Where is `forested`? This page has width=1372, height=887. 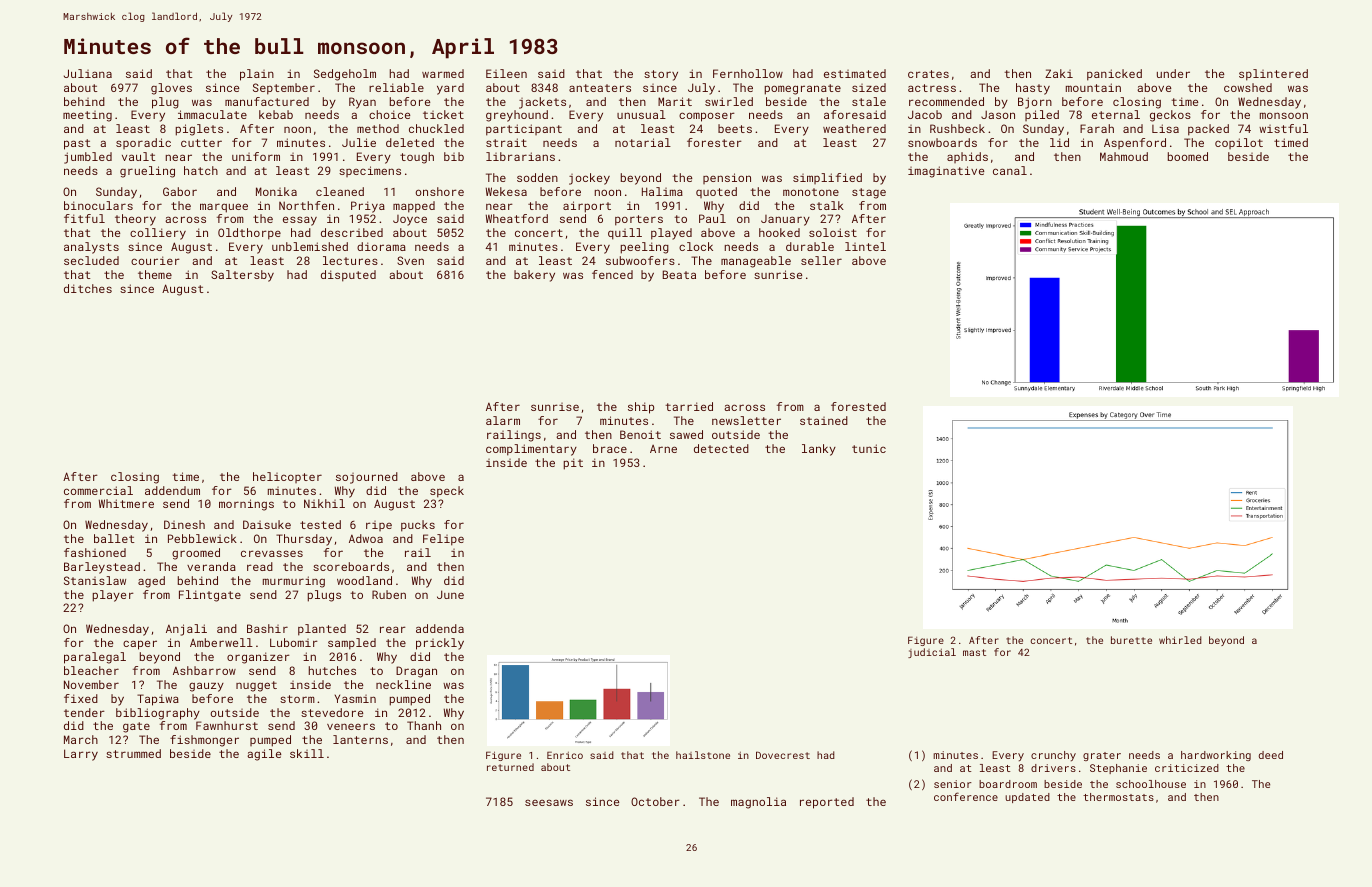 forested is located at coordinates (858, 406).
